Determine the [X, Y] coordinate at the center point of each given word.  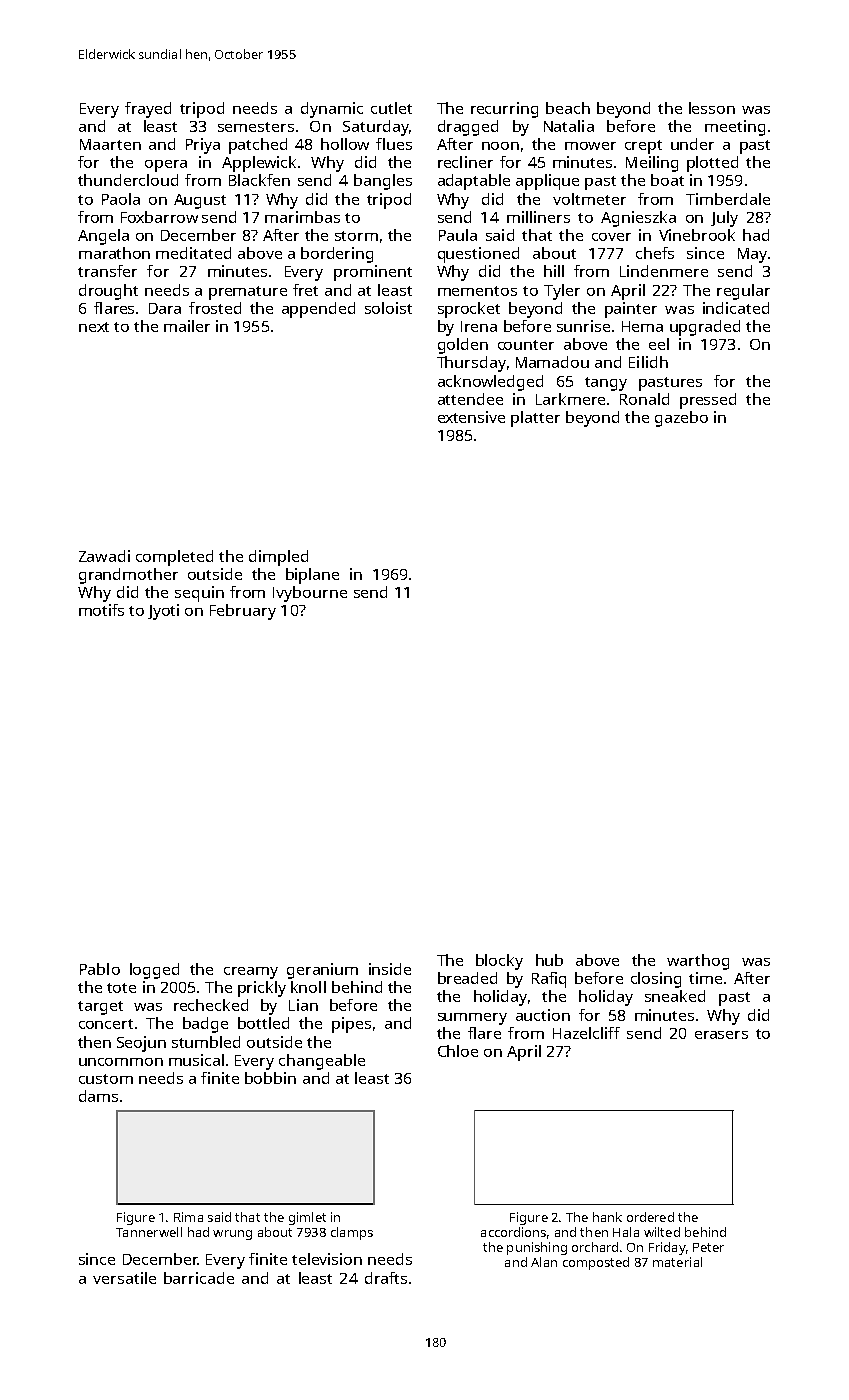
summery [472, 1019]
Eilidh [648, 362]
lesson [712, 108]
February [243, 612]
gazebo [681, 419]
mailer [187, 326]
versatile [124, 1278]
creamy [251, 973]
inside [390, 969]
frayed [148, 110]
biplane [312, 576]
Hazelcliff [586, 1033]
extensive [471, 417]
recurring [504, 110]
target [100, 1008]
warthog [698, 962]
